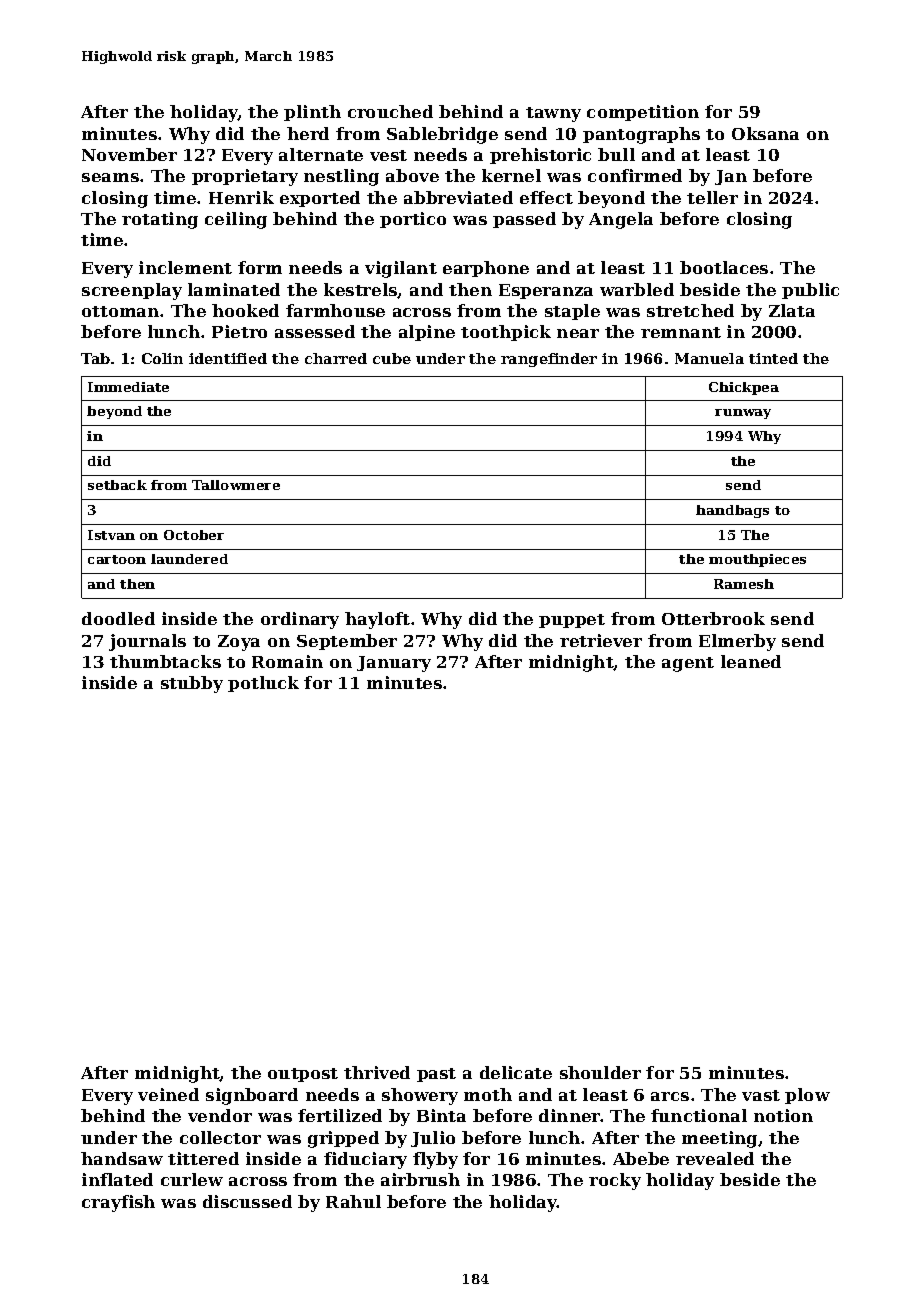 The height and width of the screenshot is (1308, 924). I want to click on leaned, so click(751, 661).
